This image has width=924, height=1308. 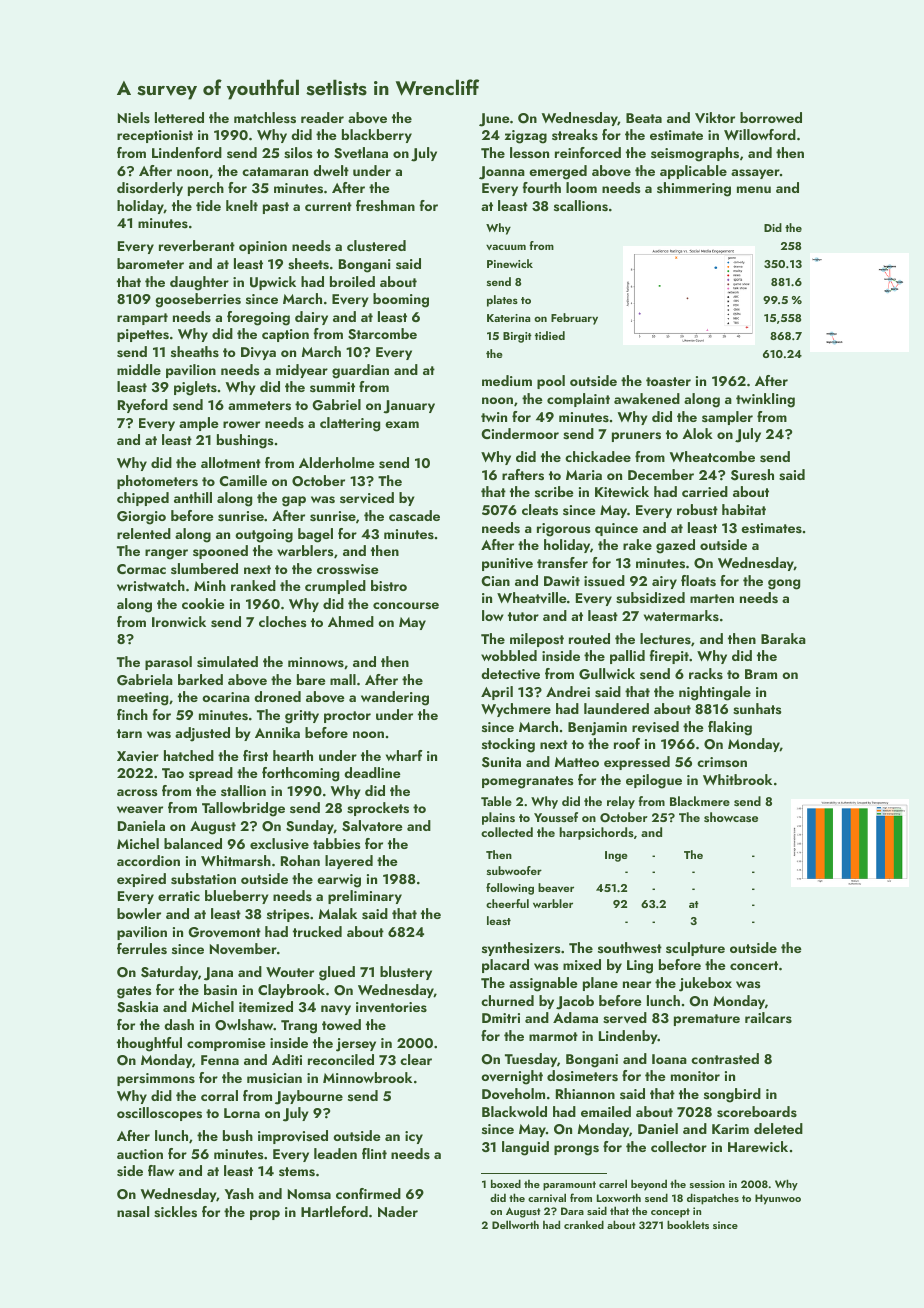 I want to click on Suresh, so click(x=752, y=475).
